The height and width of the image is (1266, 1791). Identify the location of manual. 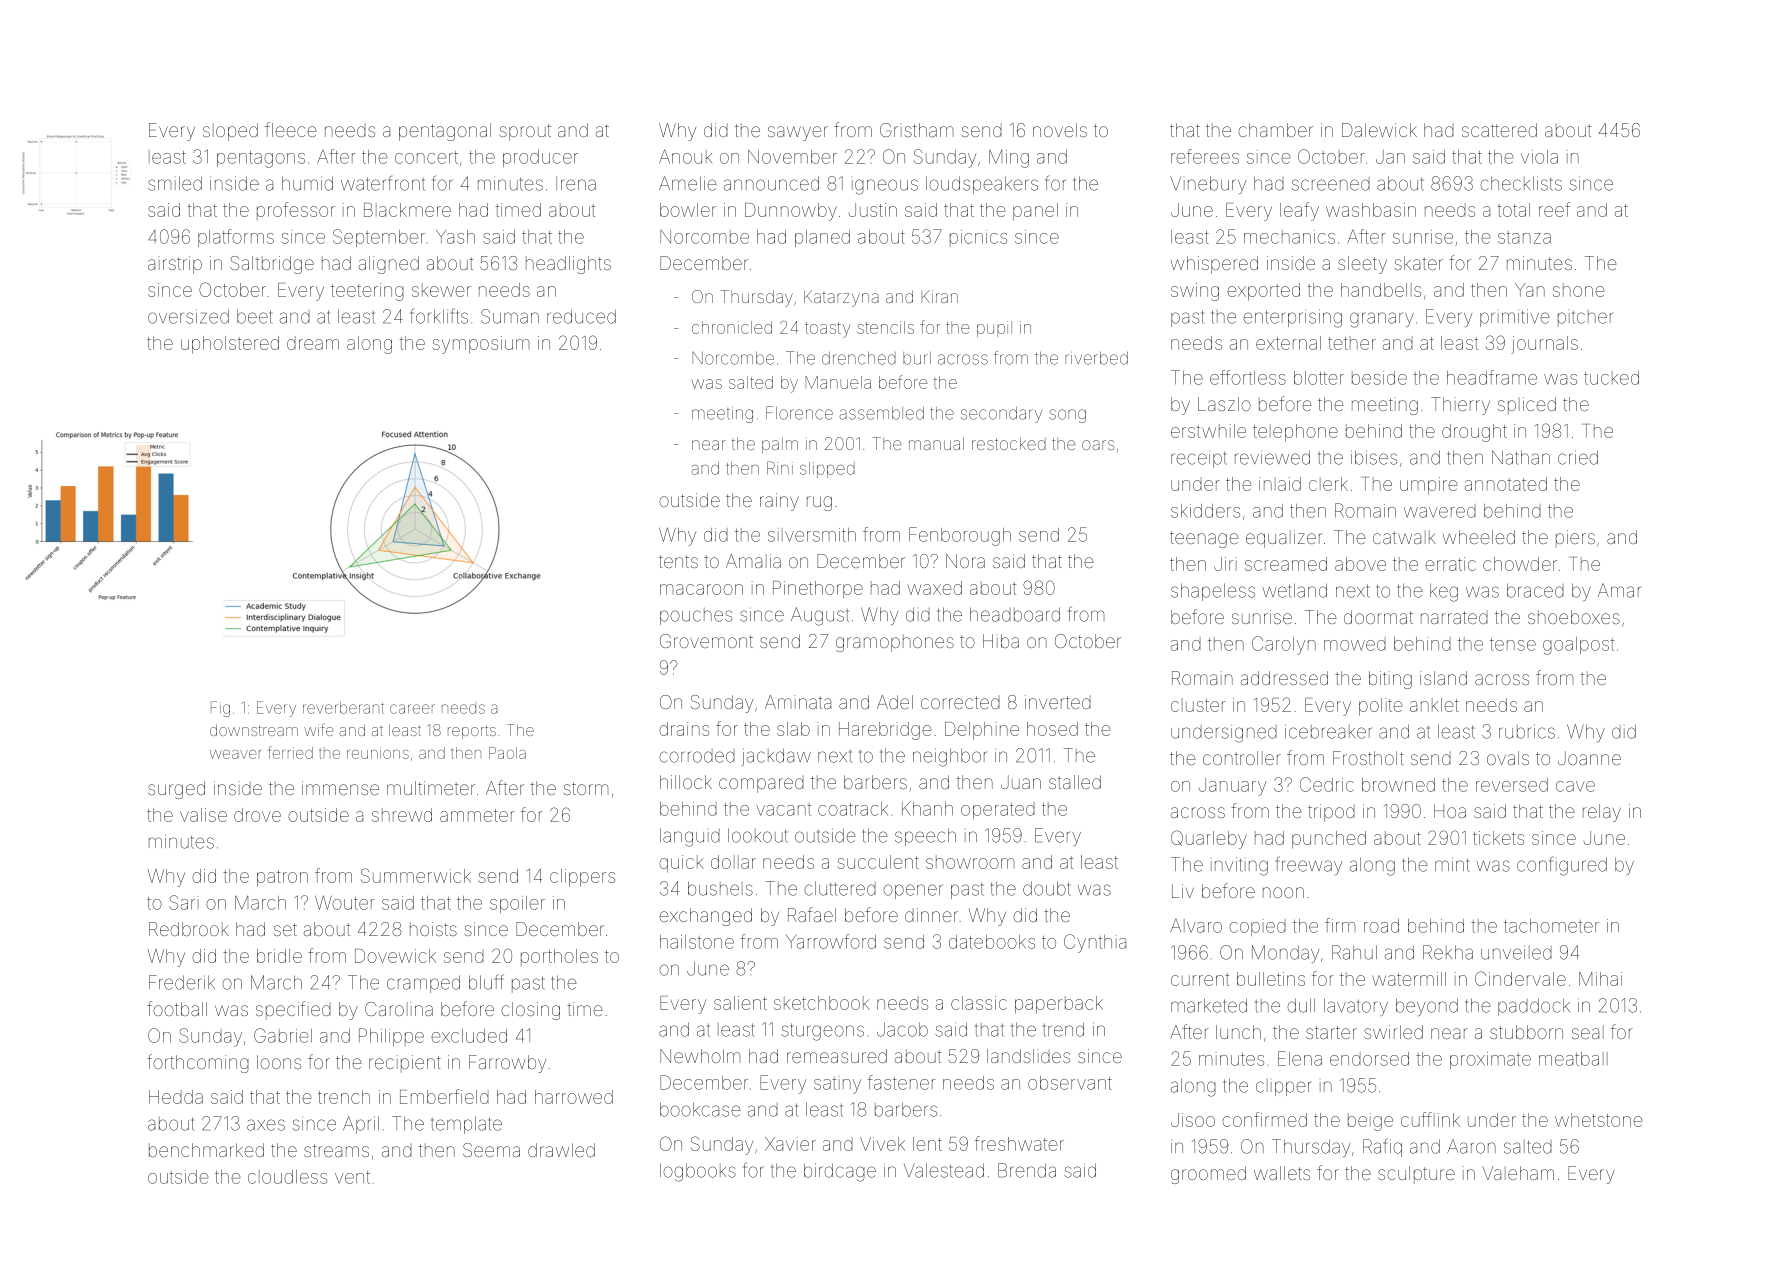
(936, 443).
